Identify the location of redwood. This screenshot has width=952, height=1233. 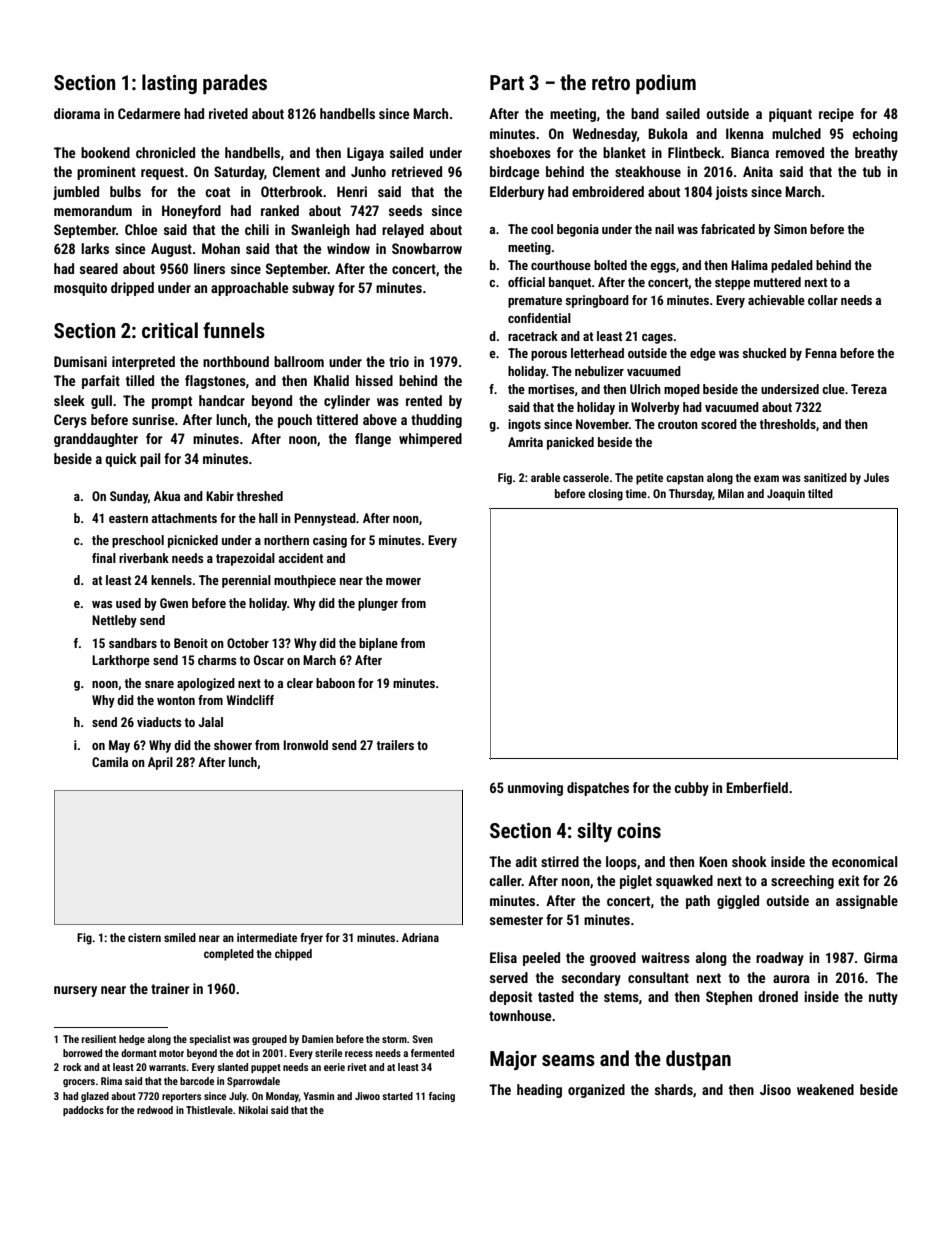
(155, 1110).
